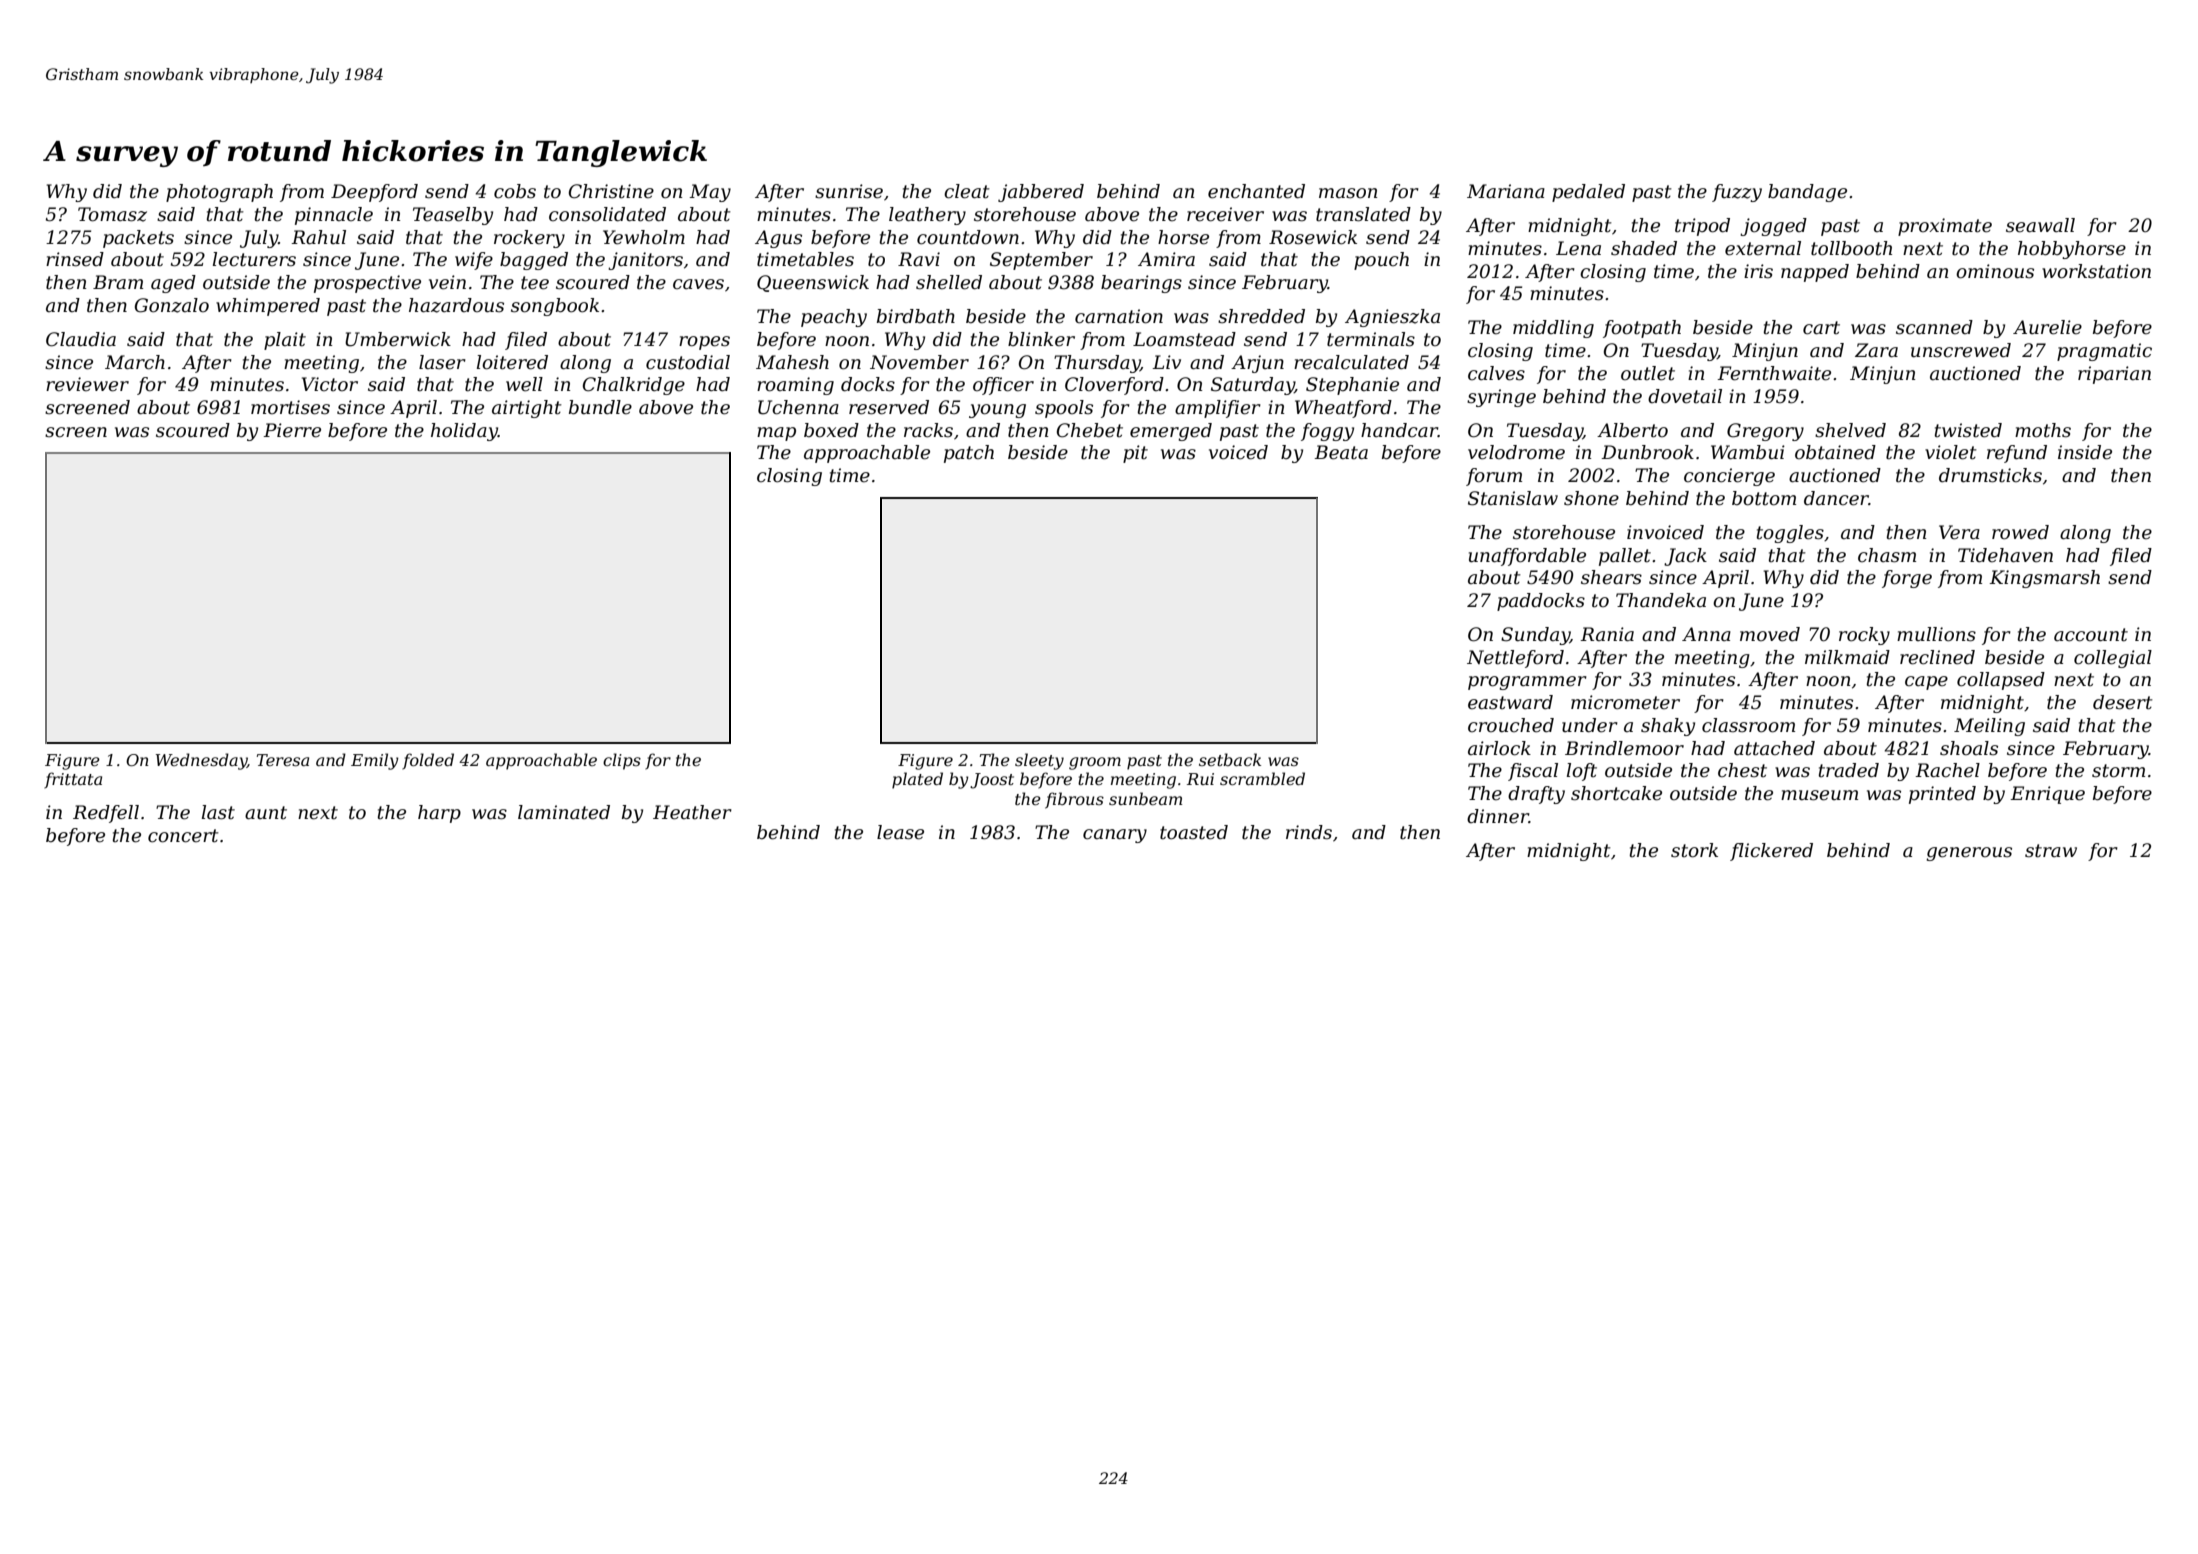 The width and height of the document is (2198, 1554). I want to click on Tomasz, so click(112, 214).
